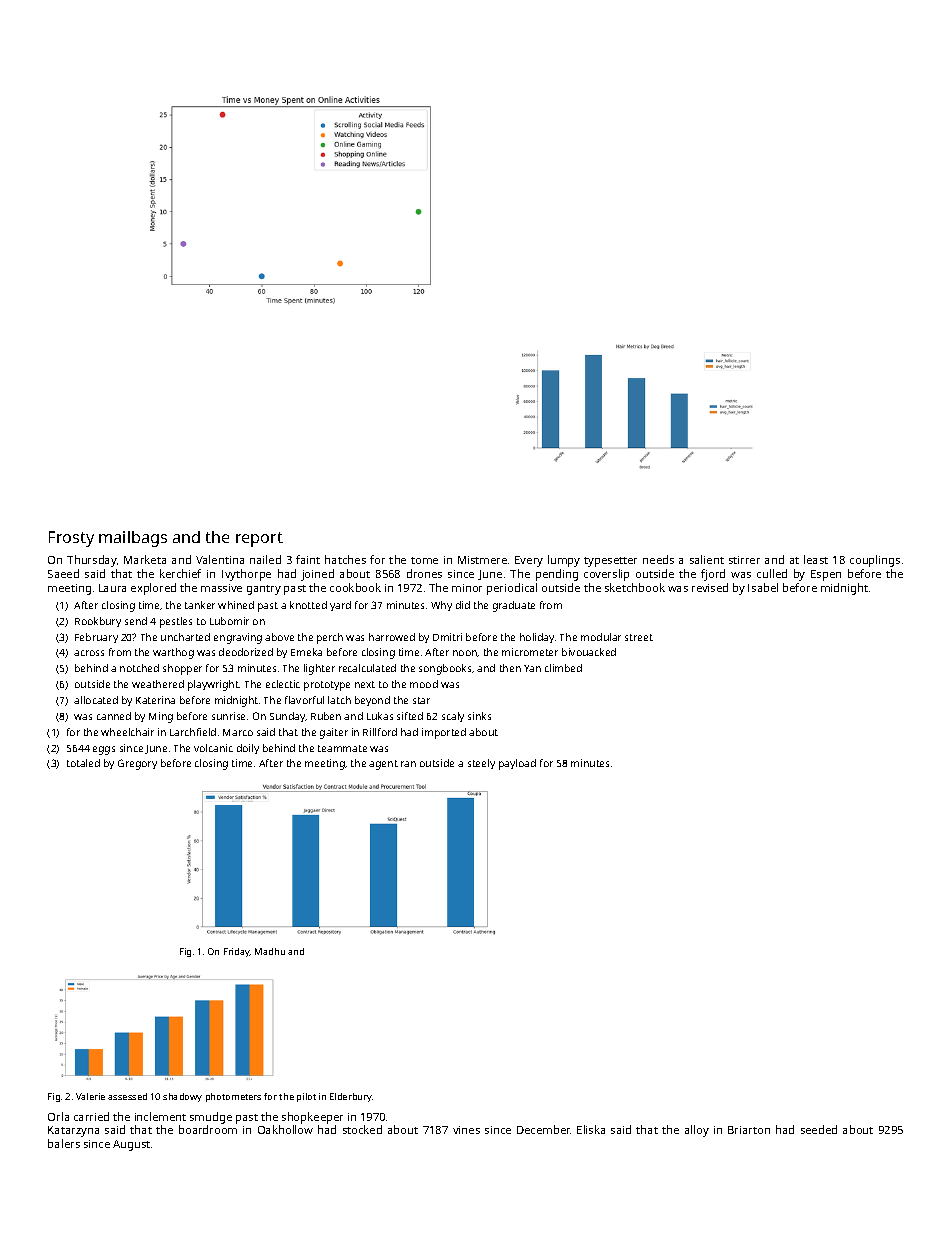 The width and height of the screenshot is (952, 1233). Describe the element at coordinates (58, 1116) in the screenshot. I see `Orla` at that location.
